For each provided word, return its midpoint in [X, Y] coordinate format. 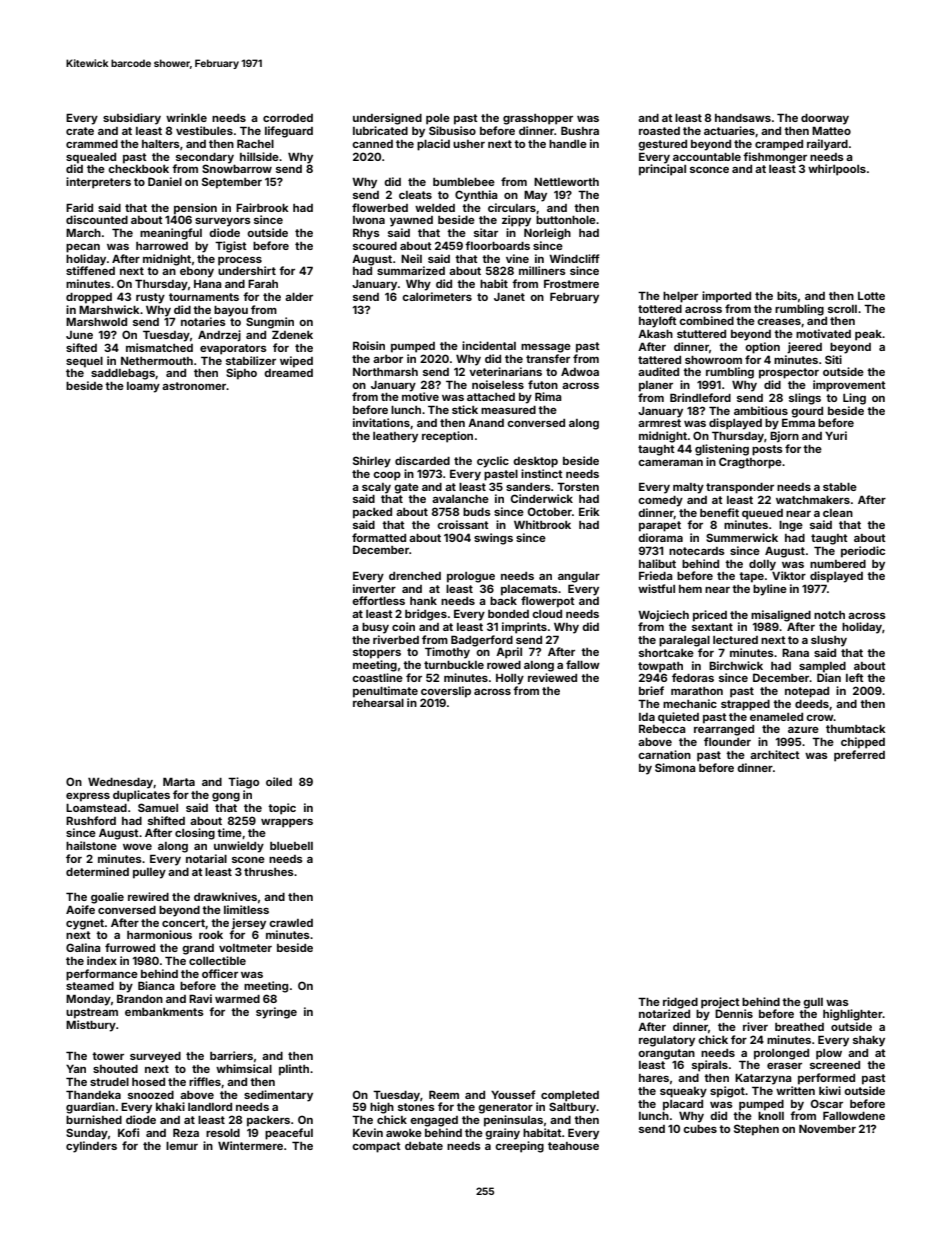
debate [424, 1146]
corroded [288, 118]
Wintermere [250, 1145]
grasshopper [538, 119]
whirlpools [837, 170]
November [827, 1129]
